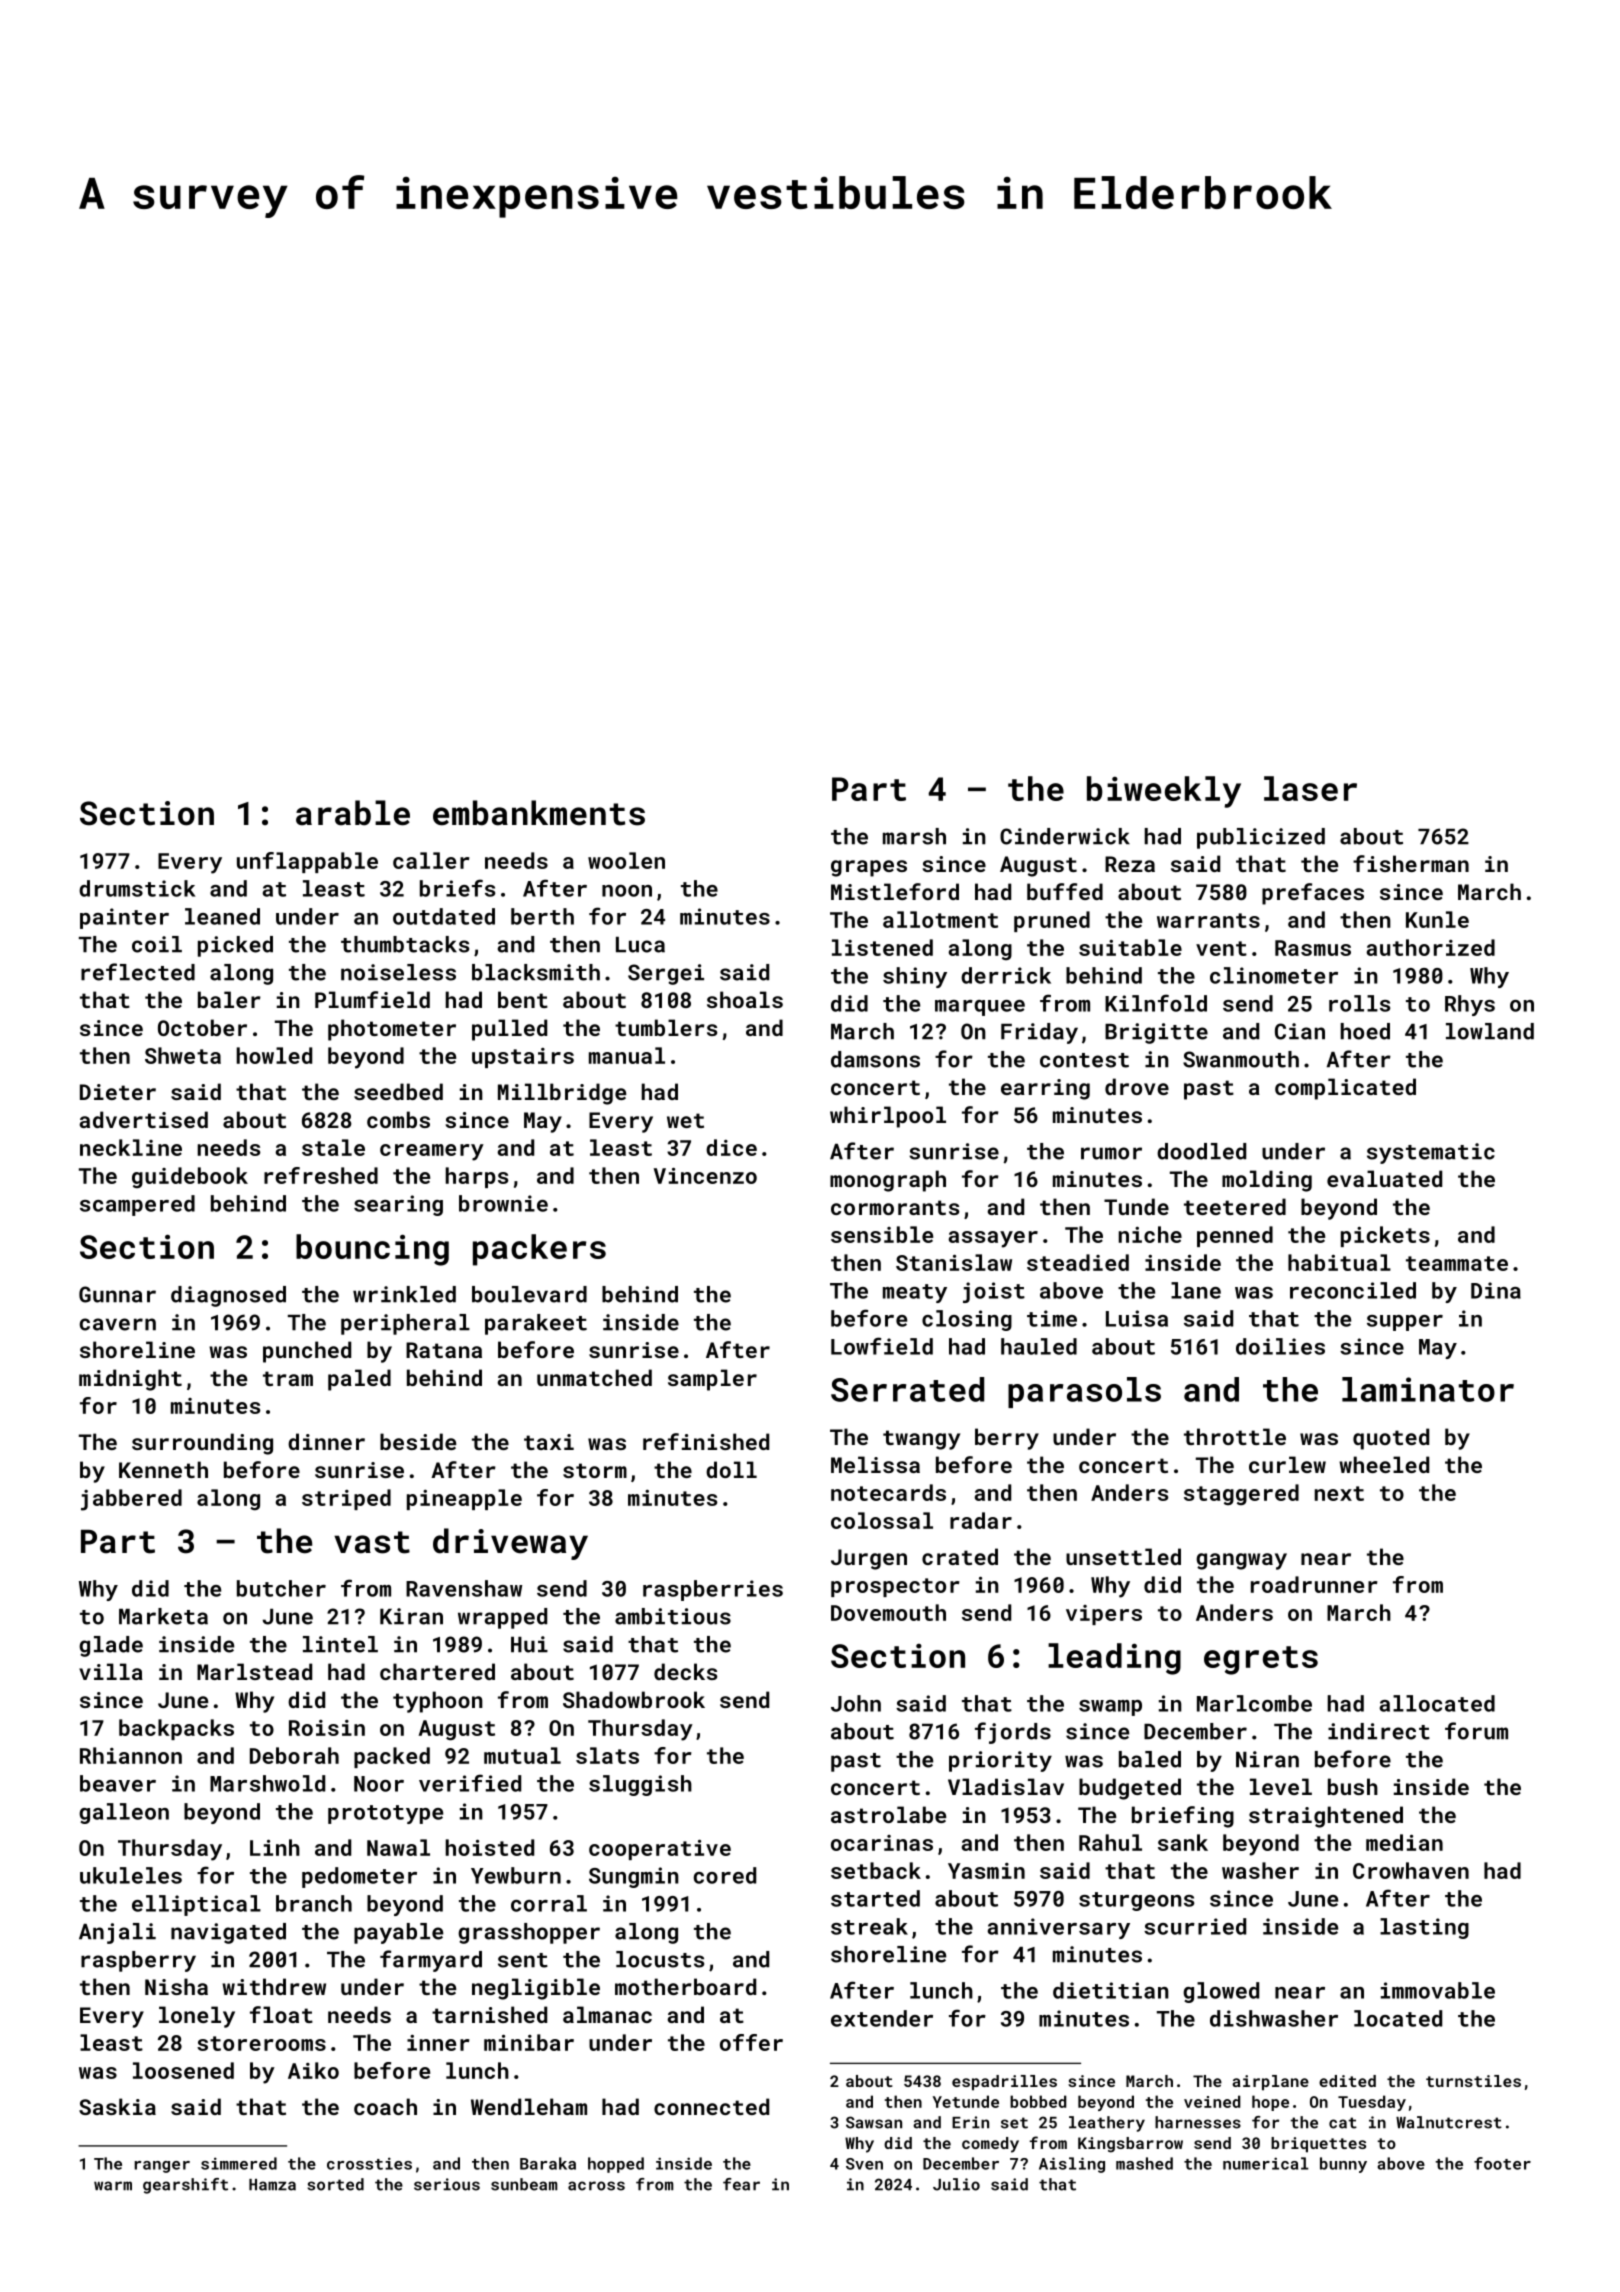 The height and width of the document is (2292, 1620). I want to click on sampler, so click(712, 1380).
